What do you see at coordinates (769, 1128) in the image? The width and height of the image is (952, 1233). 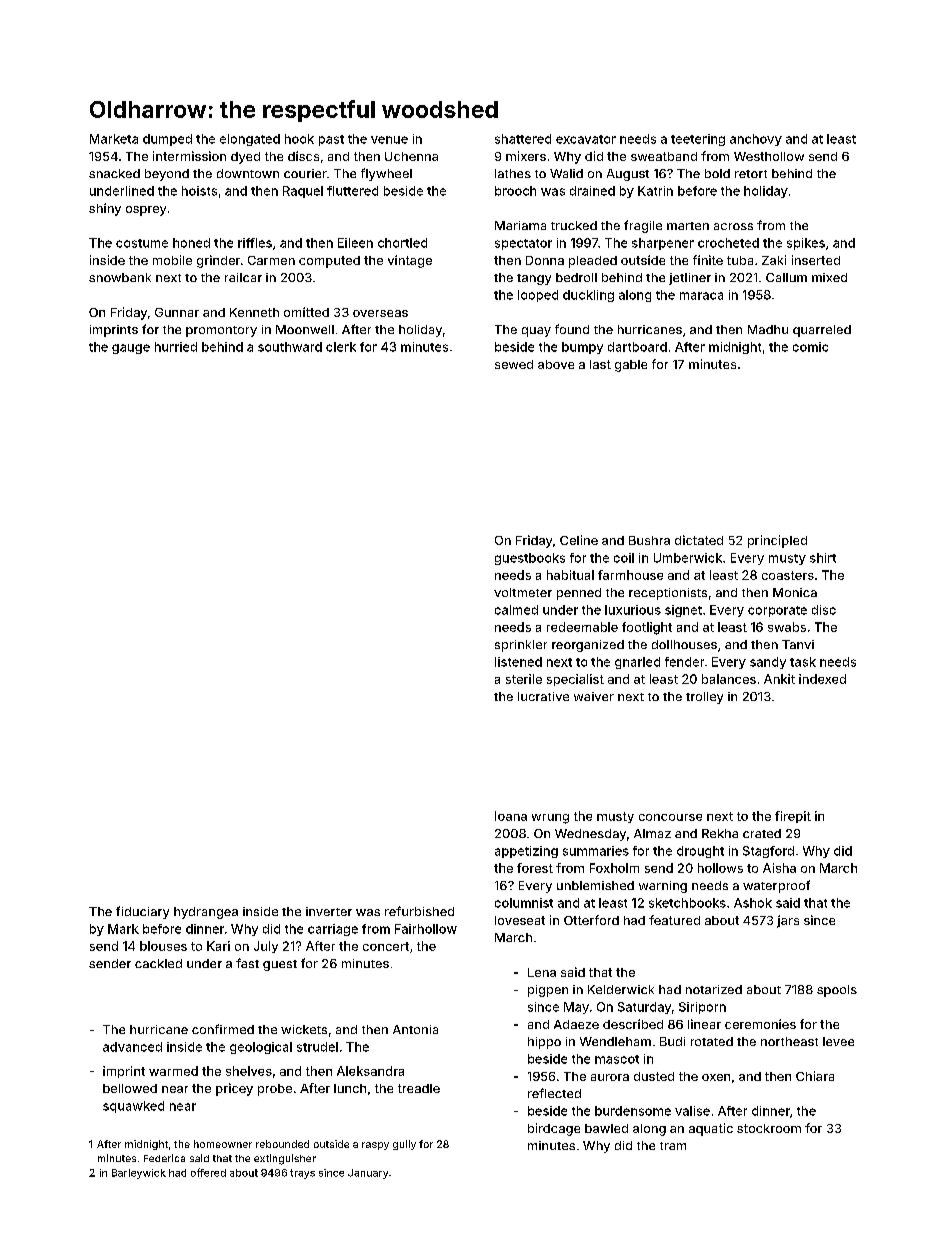 I see `stockroom` at bounding box center [769, 1128].
